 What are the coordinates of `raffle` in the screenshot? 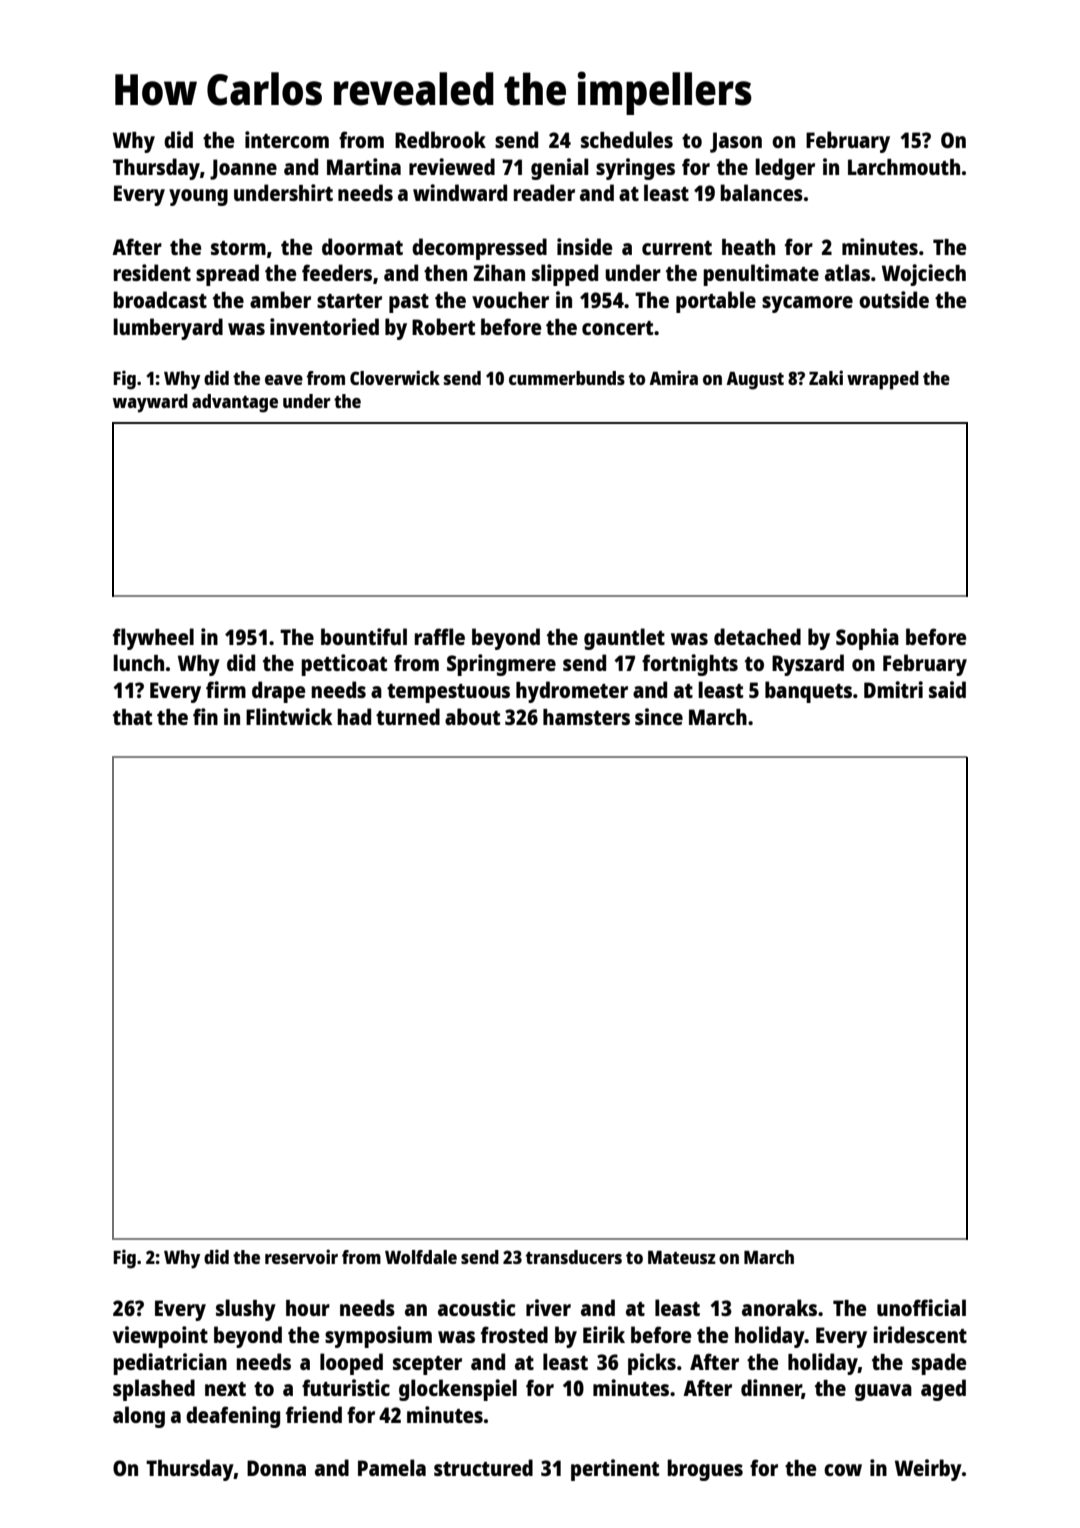 It's located at (440, 636).
